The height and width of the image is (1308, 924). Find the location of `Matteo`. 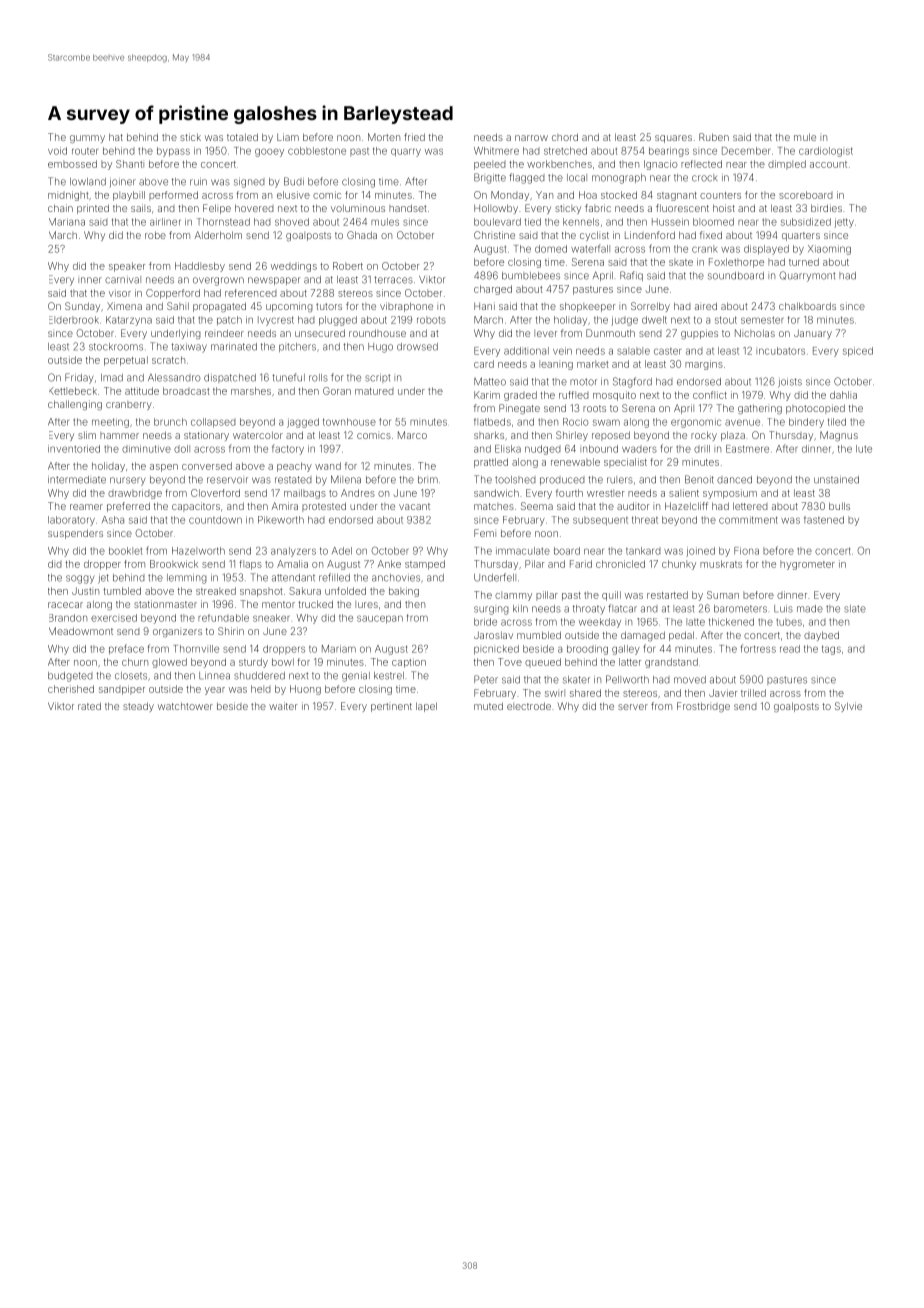

Matteo is located at coordinates (490, 381).
